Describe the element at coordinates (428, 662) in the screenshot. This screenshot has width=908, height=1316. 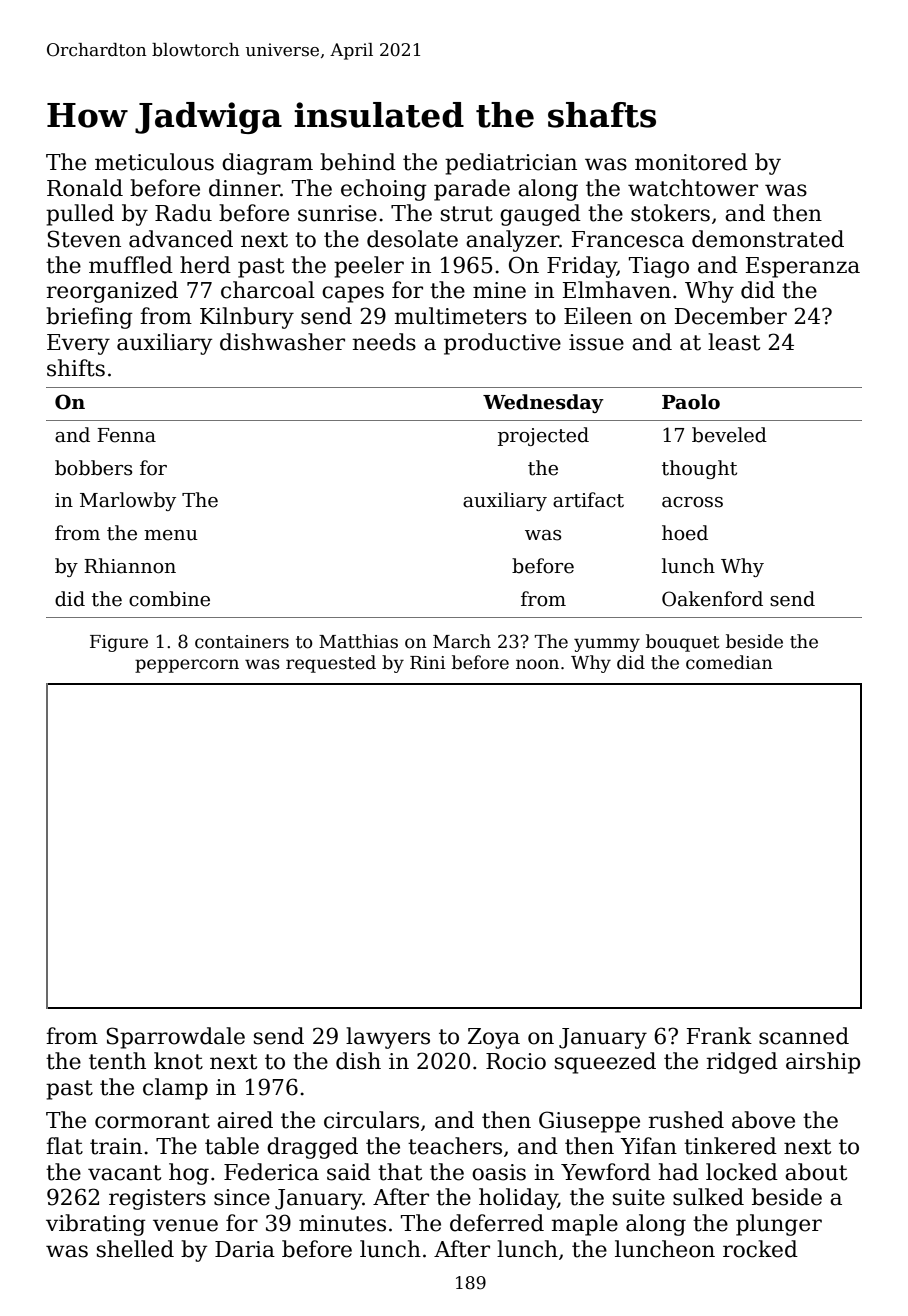
I see `Rini` at that location.
